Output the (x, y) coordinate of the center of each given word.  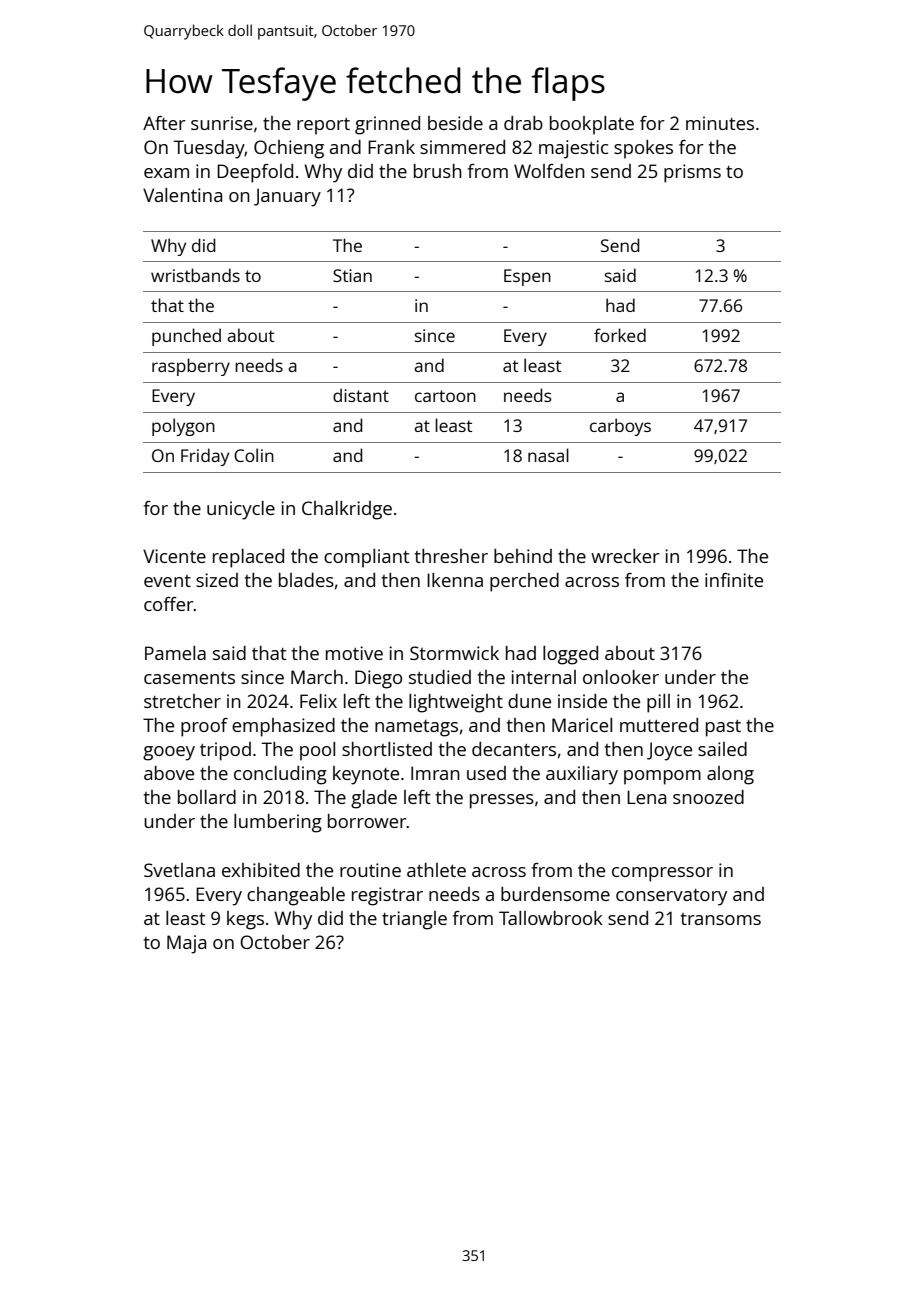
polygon (183, 427)
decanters (514, 749)
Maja (186, 944)
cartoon (445, 396)
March (317, 677)
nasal (548, 455)
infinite (734, 580)
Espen (527, 277)
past (723, 728)
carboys (620, 427)
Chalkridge (347, 510)
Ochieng (289, 149)
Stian (352, 275)
